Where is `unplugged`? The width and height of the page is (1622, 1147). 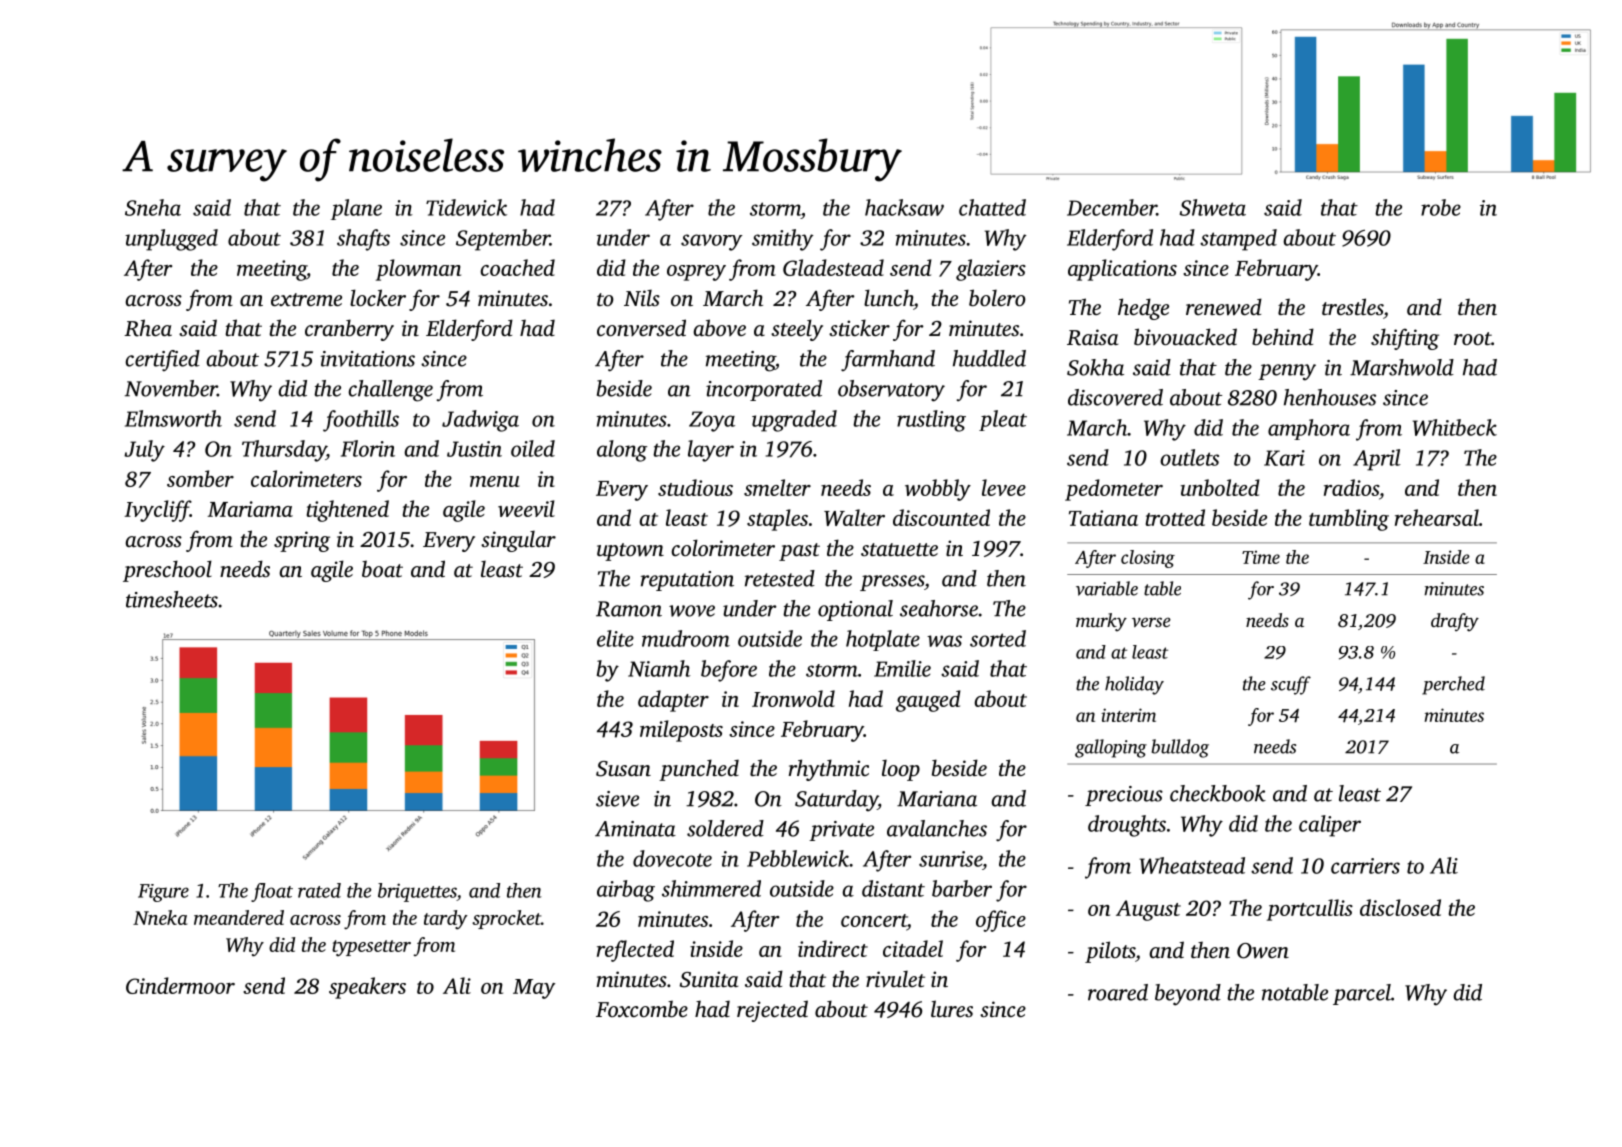
unplugged is located at coordinates (171, 240).
